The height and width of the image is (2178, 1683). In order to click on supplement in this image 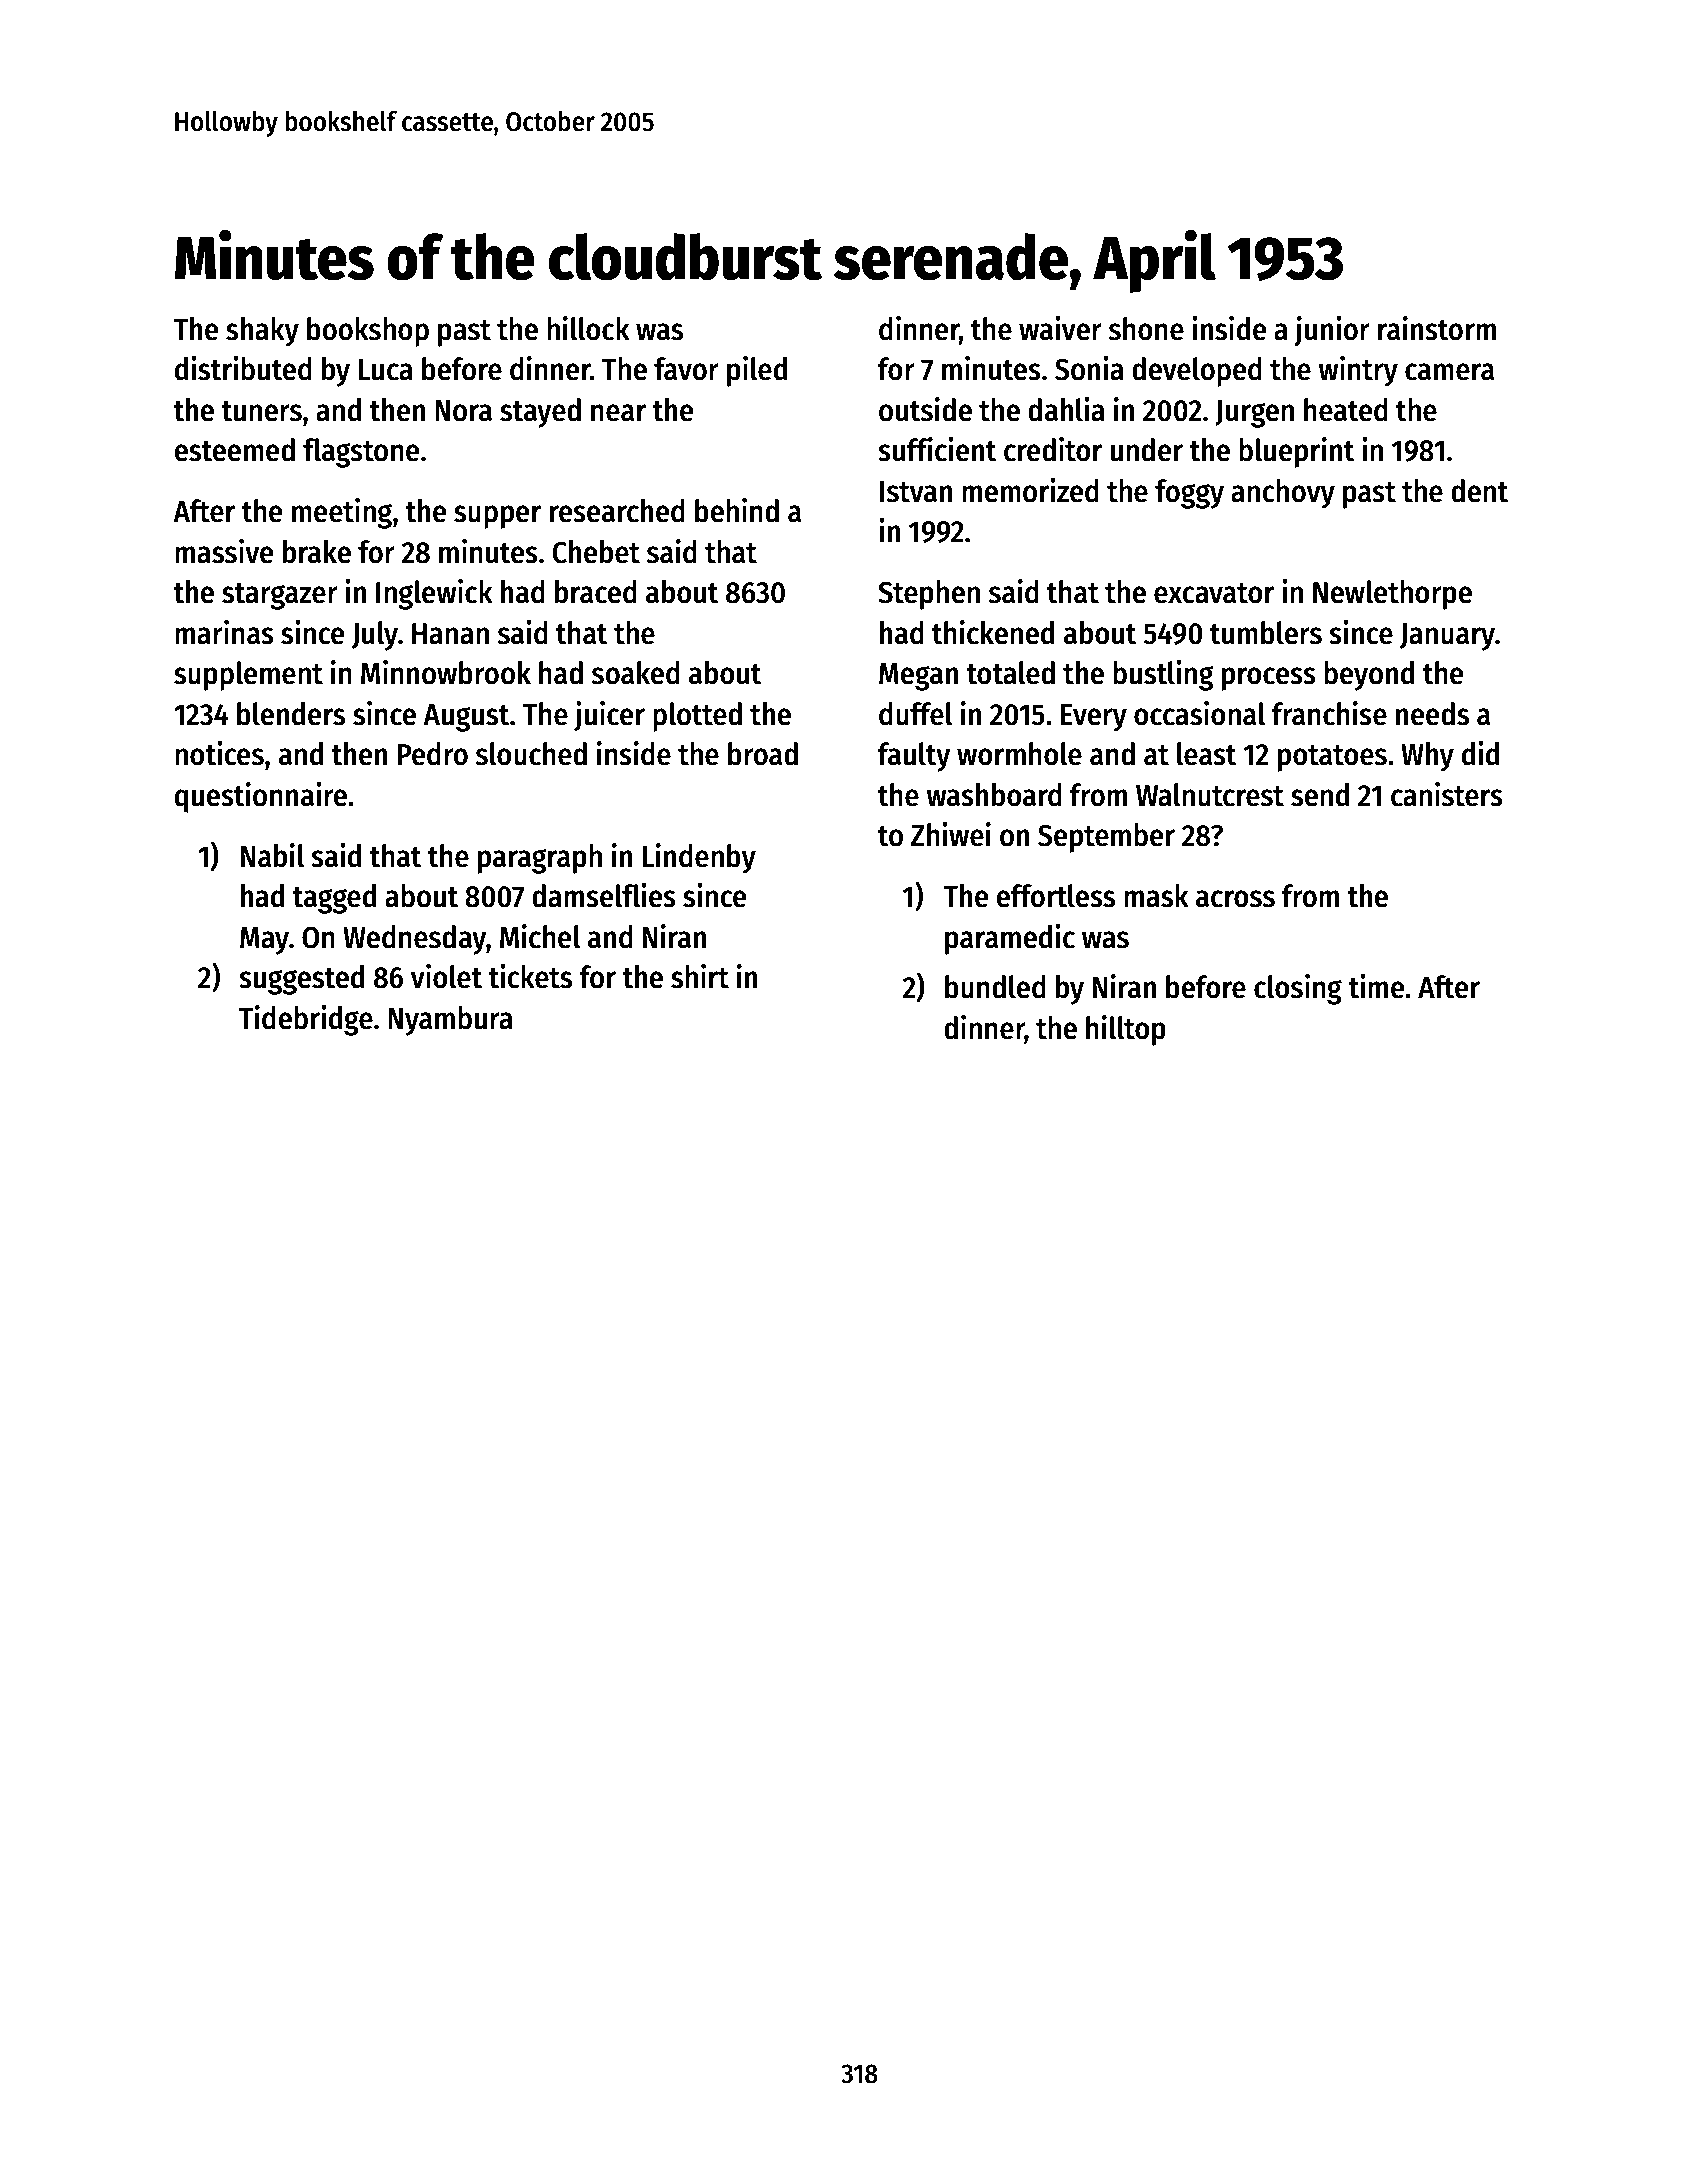, I will do `click(248, 676)`.
